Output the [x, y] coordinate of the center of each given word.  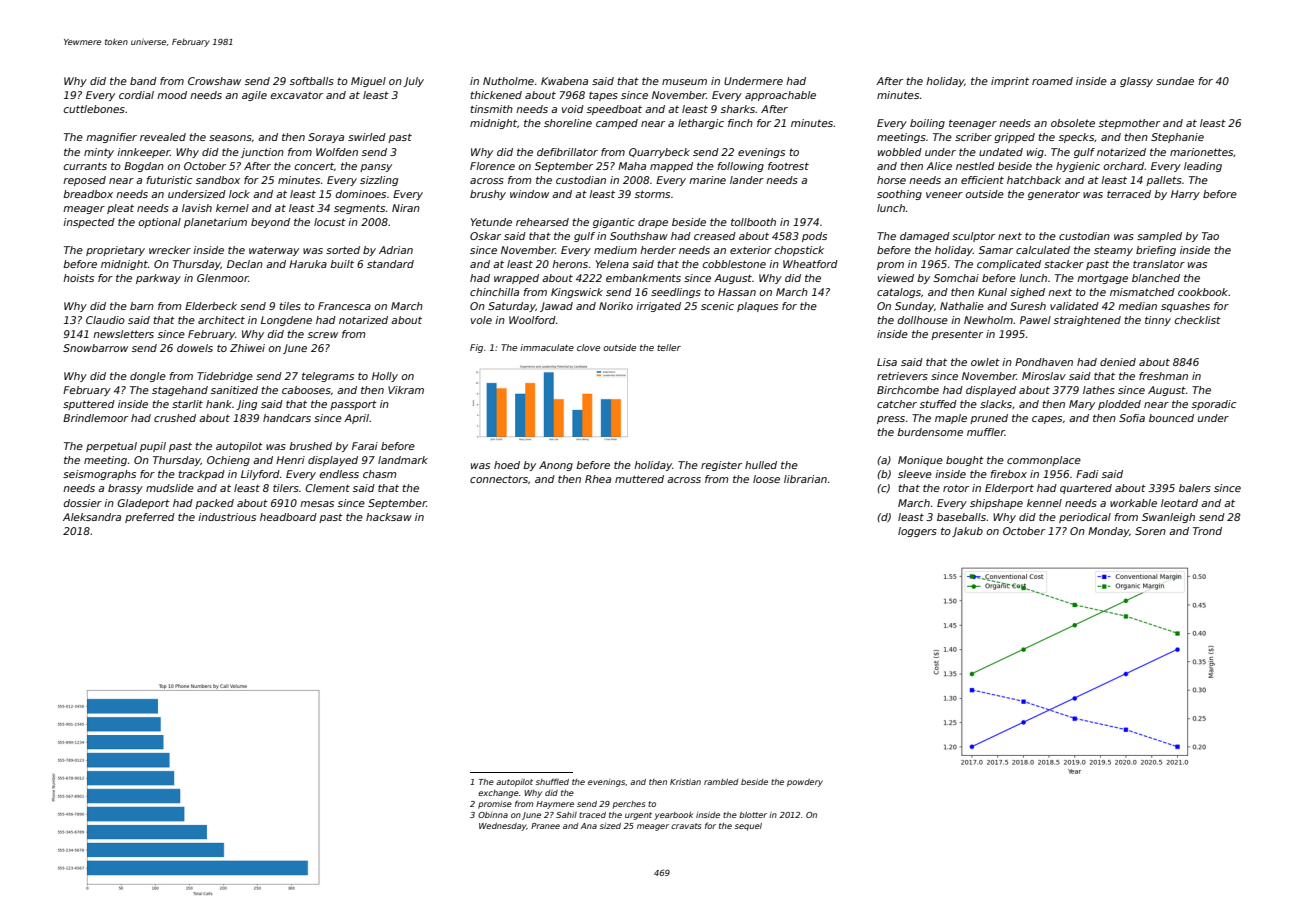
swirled [367, 137]
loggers [917, 532]
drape [653, 223]
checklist [1198, 320]
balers [1195, 488]
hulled [761, 465]
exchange [498, 794]
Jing [247, 405]
